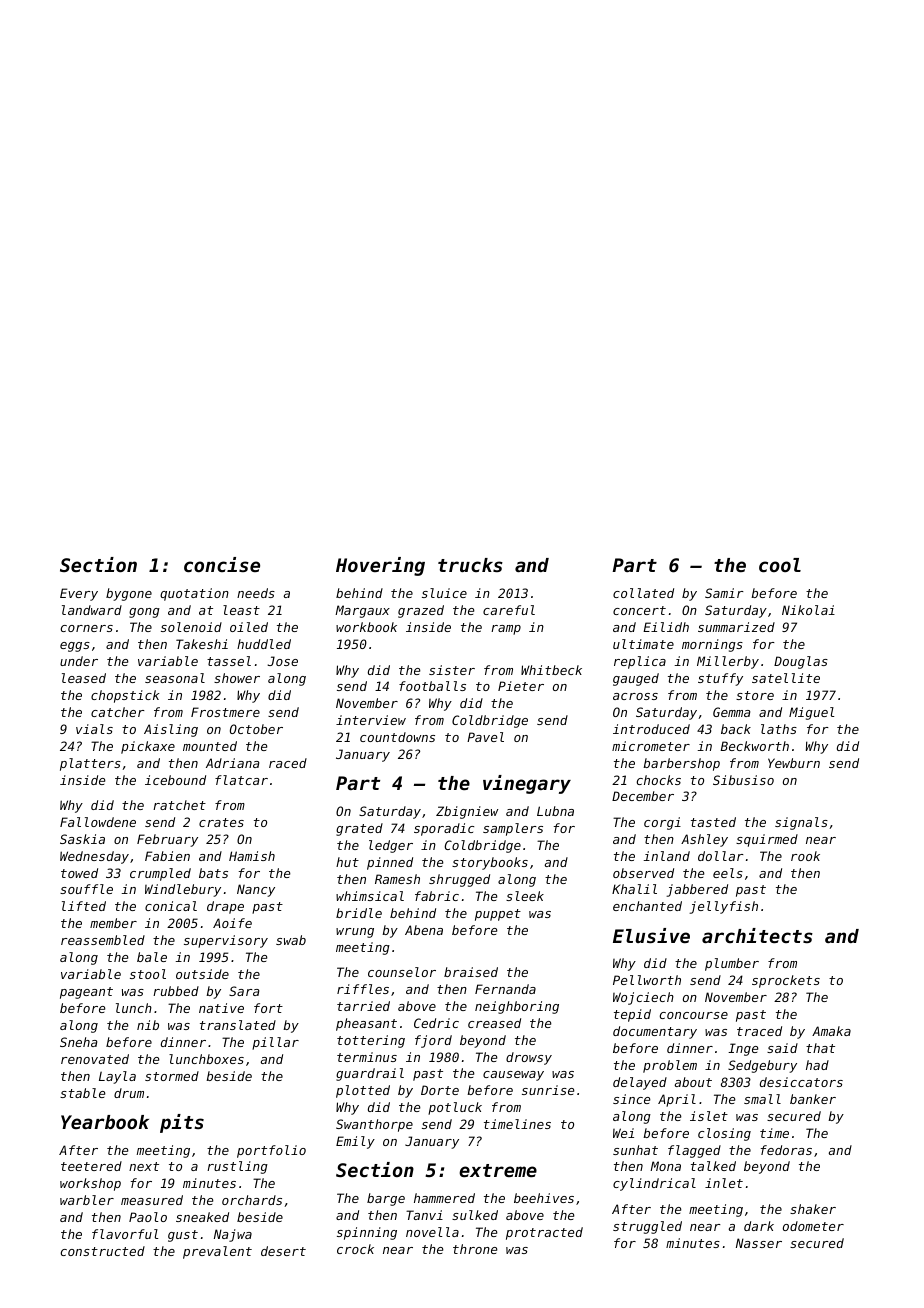  I want to click on Pavel, so click(485, 737).
